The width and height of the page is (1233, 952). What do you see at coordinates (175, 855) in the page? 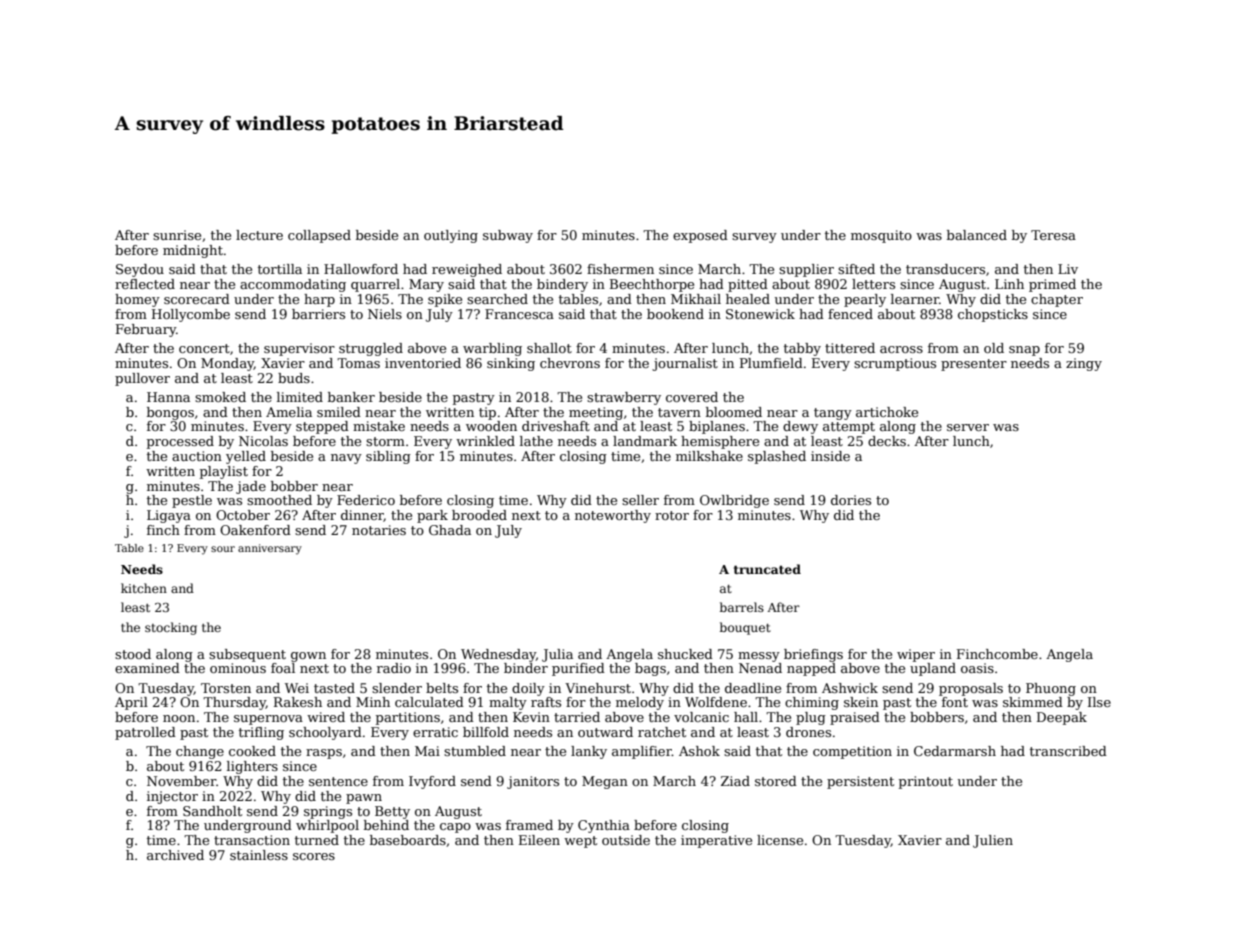
I see `archived` at bounding box center [175, 855].
